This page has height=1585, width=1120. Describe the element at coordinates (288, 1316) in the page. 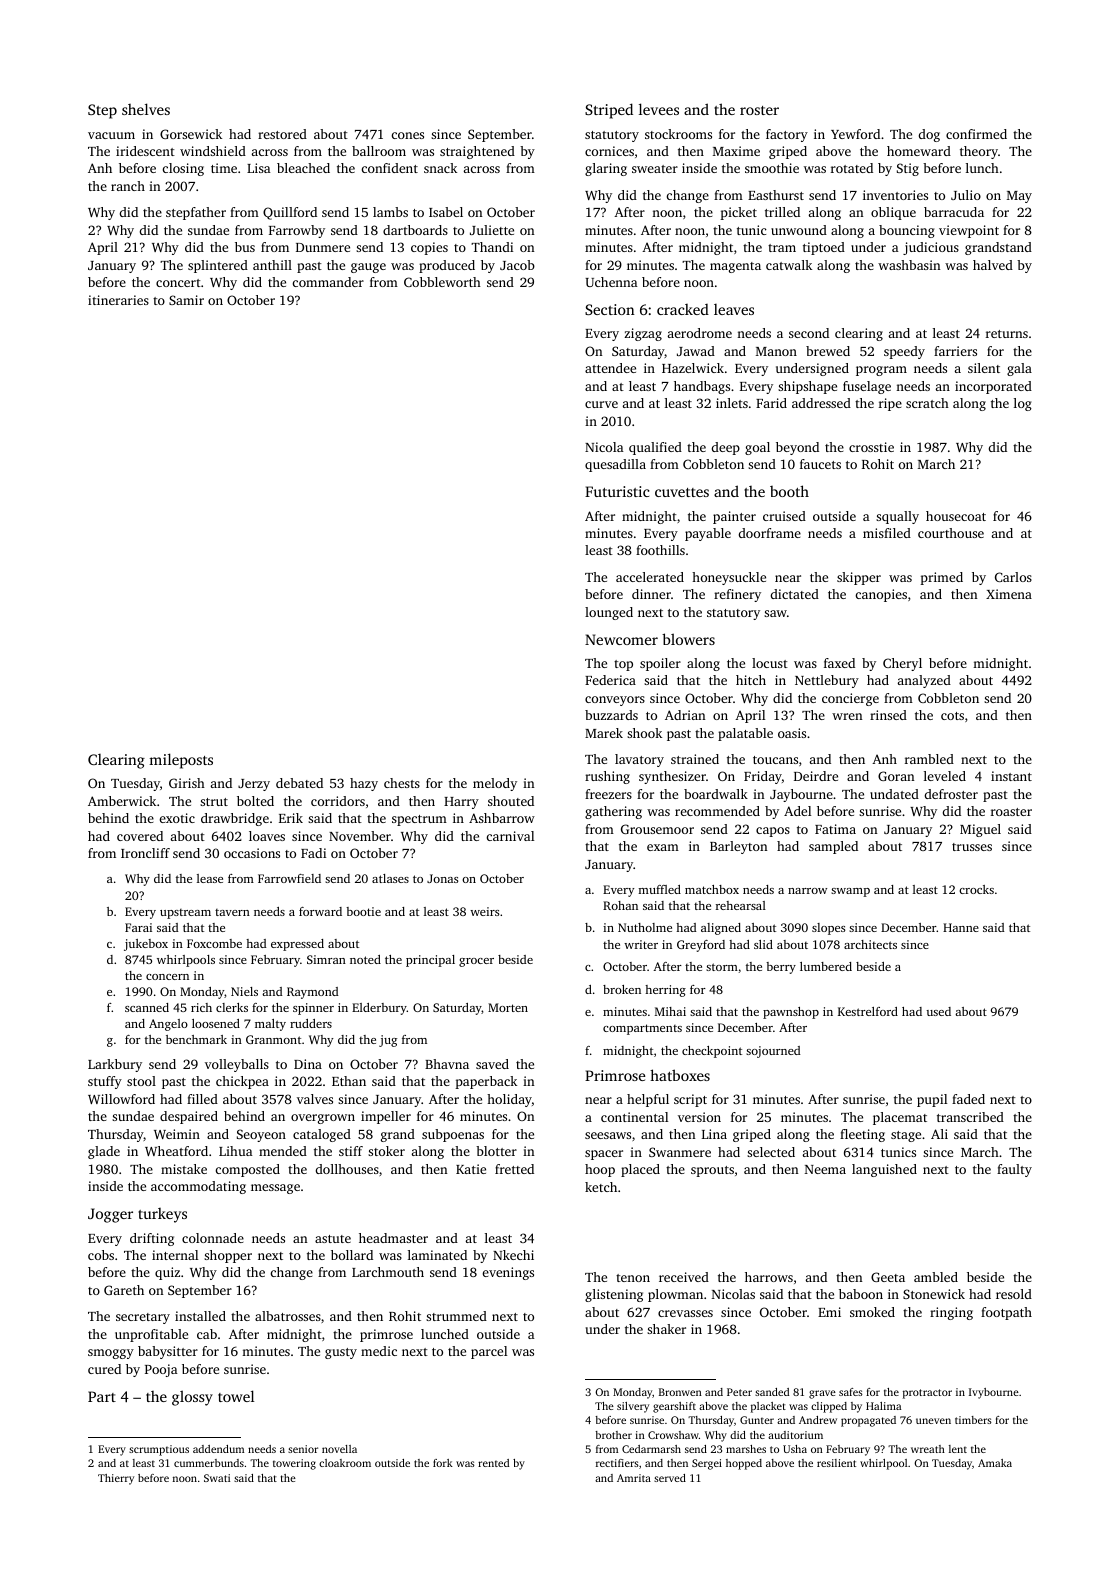

I see `albatrosses` at that location.
